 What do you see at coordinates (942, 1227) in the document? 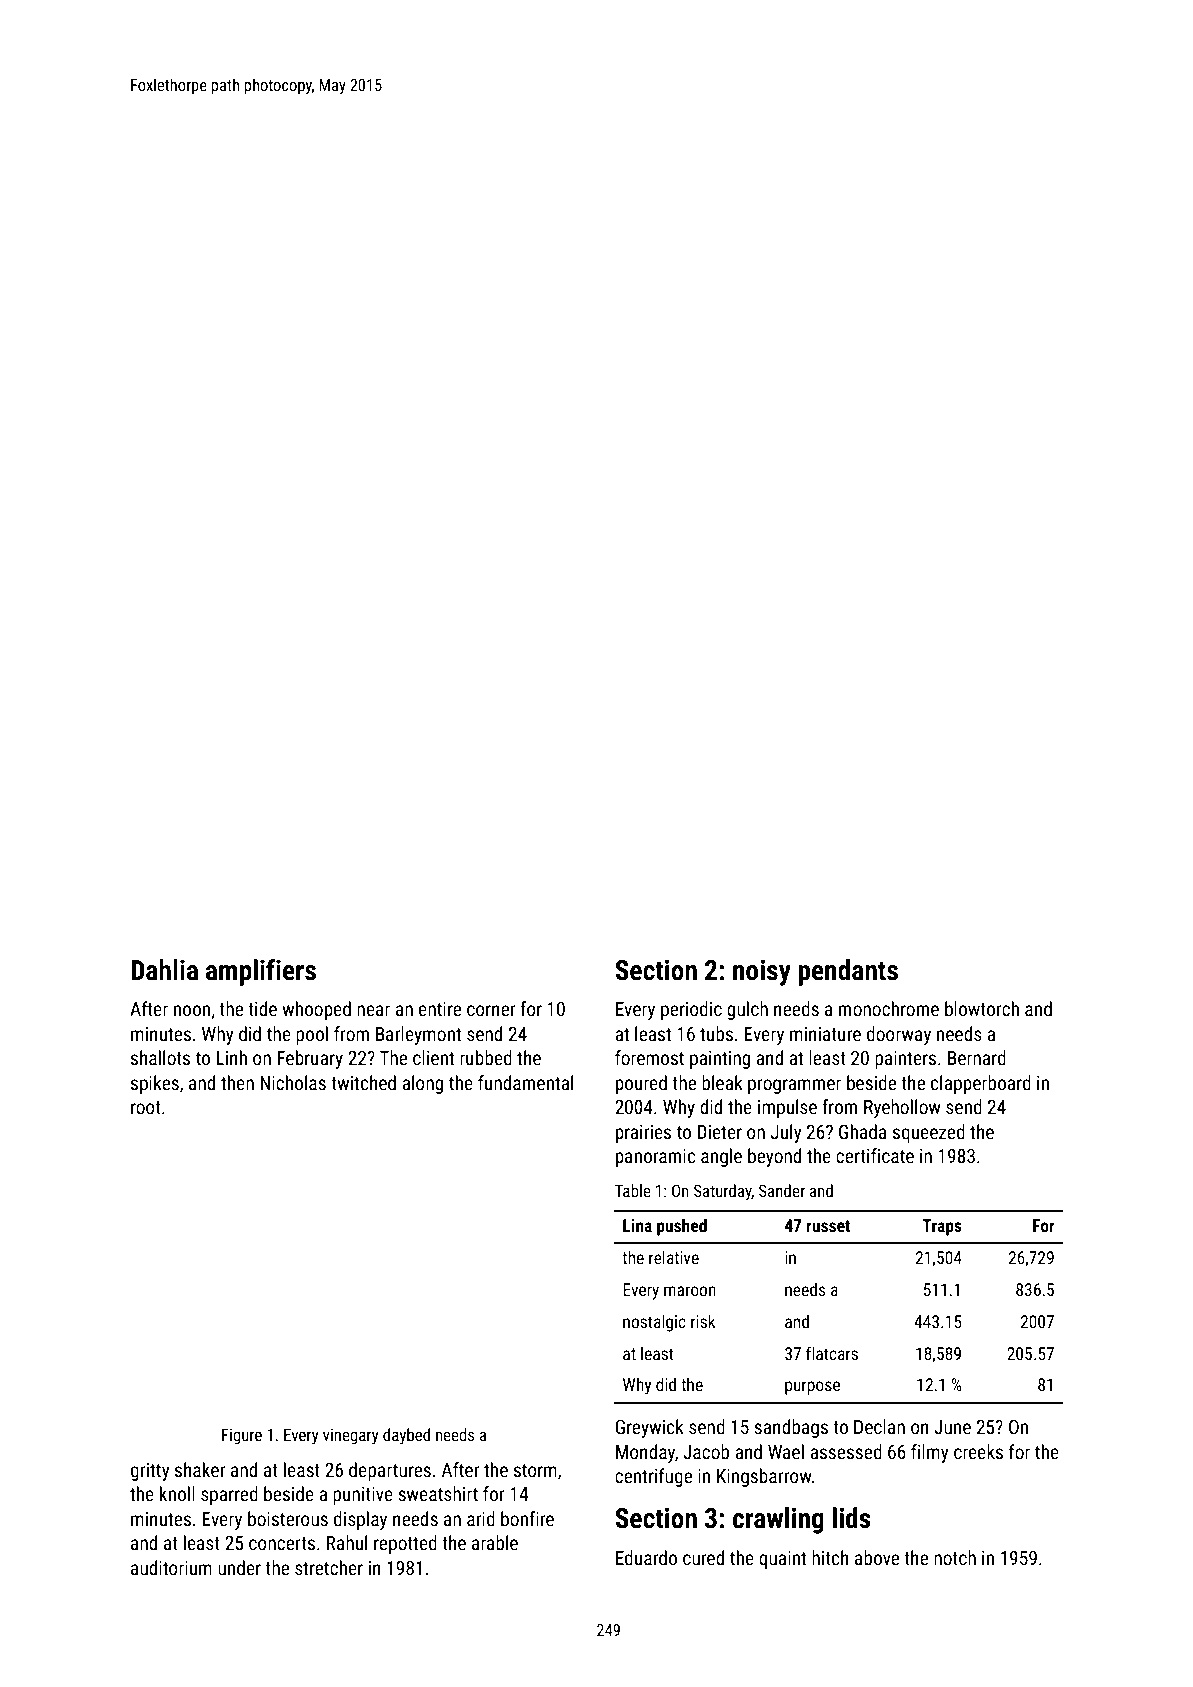
I see `Traps` at bounding box center [942, 1227].
